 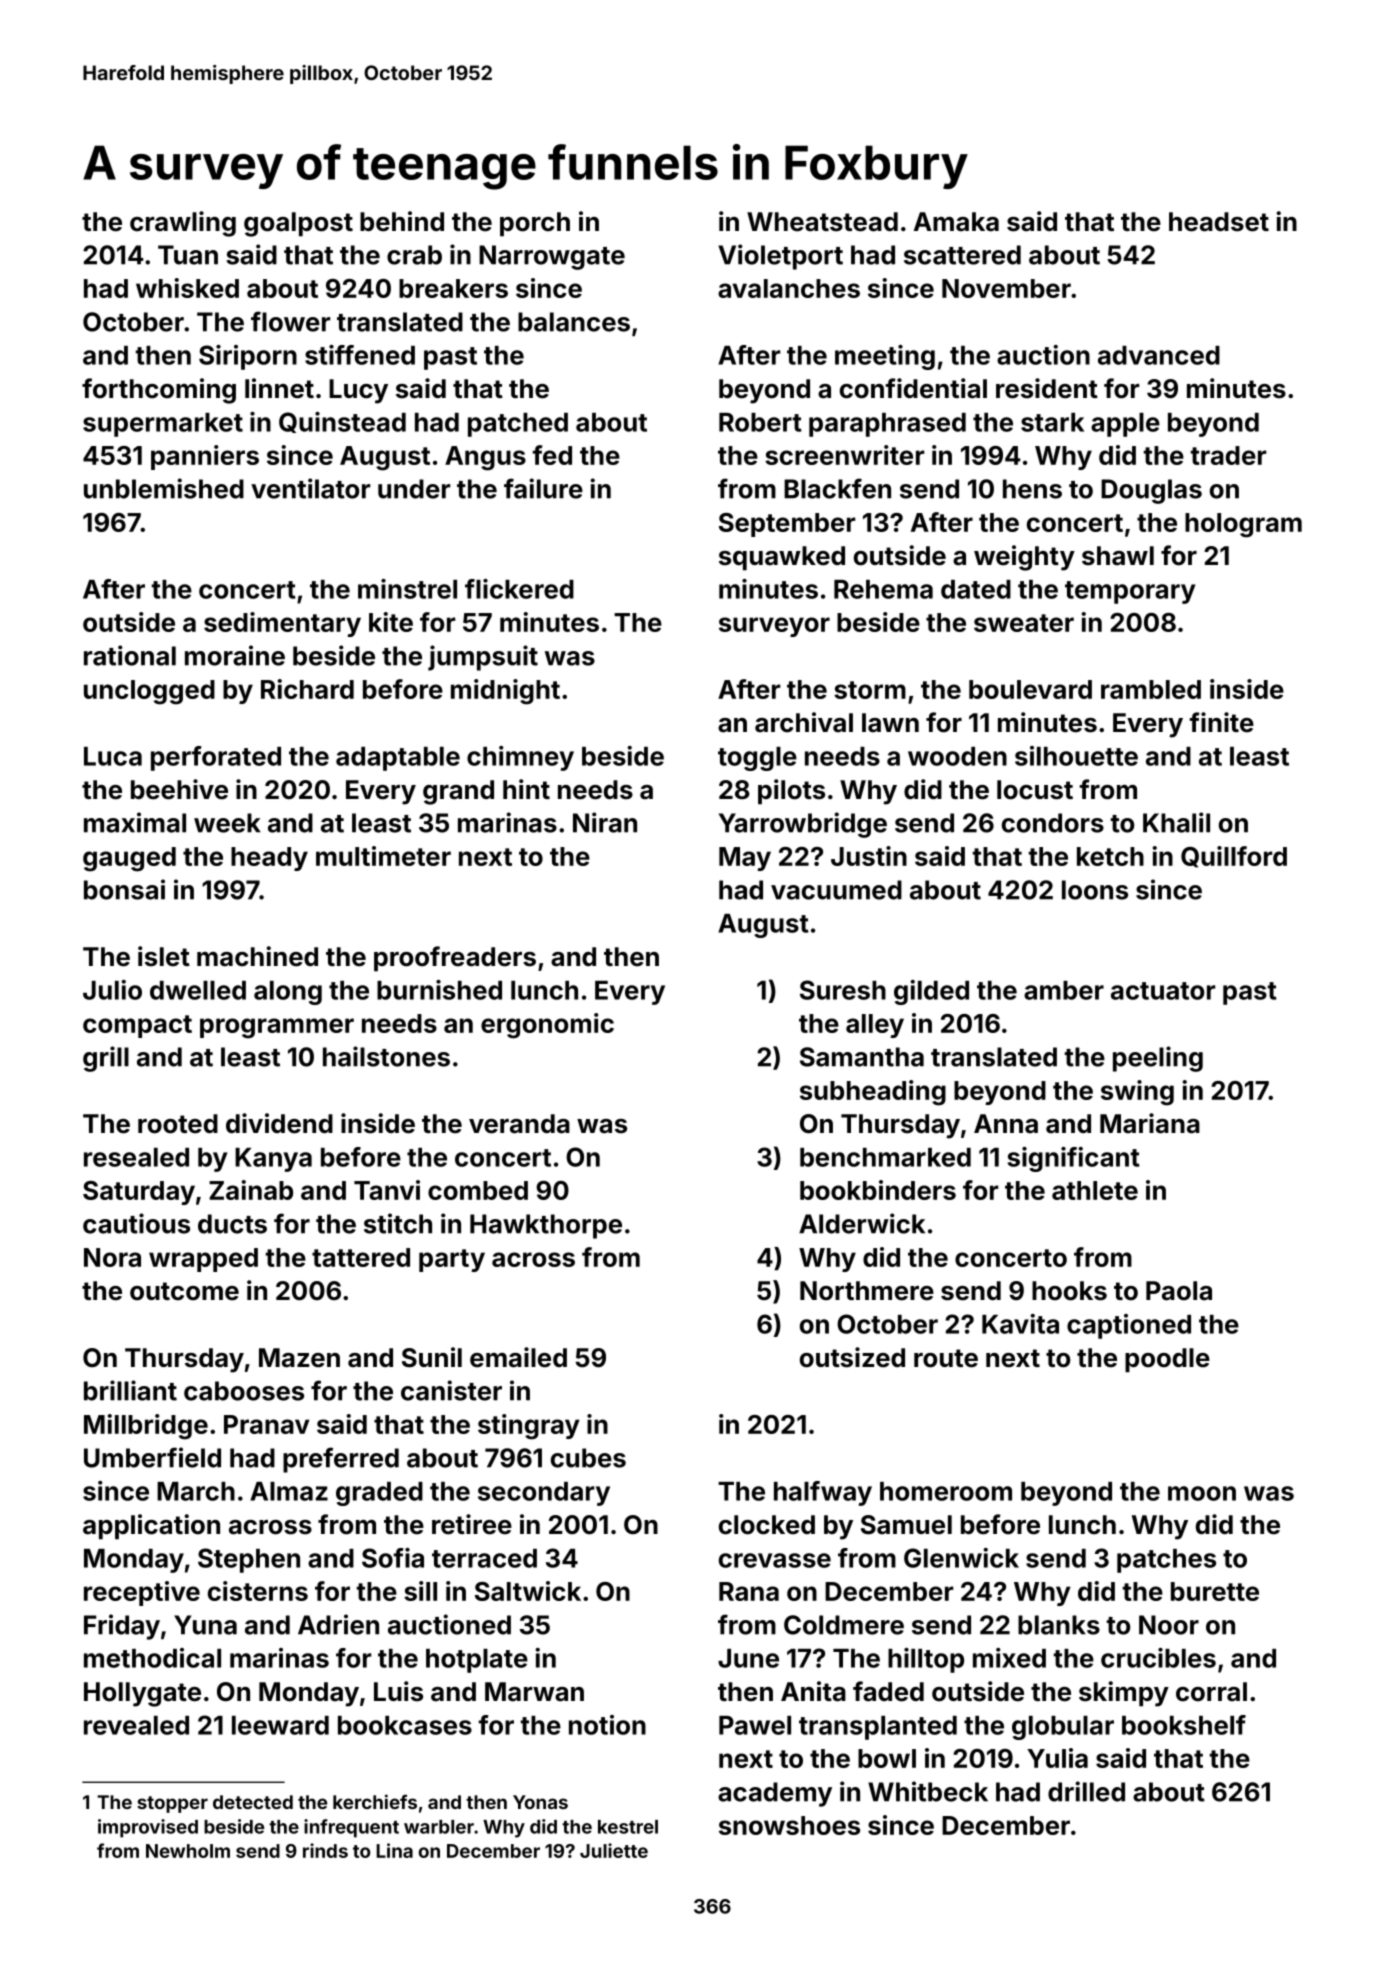 I want to click on Northmere, so click(x=867, y=1291).
